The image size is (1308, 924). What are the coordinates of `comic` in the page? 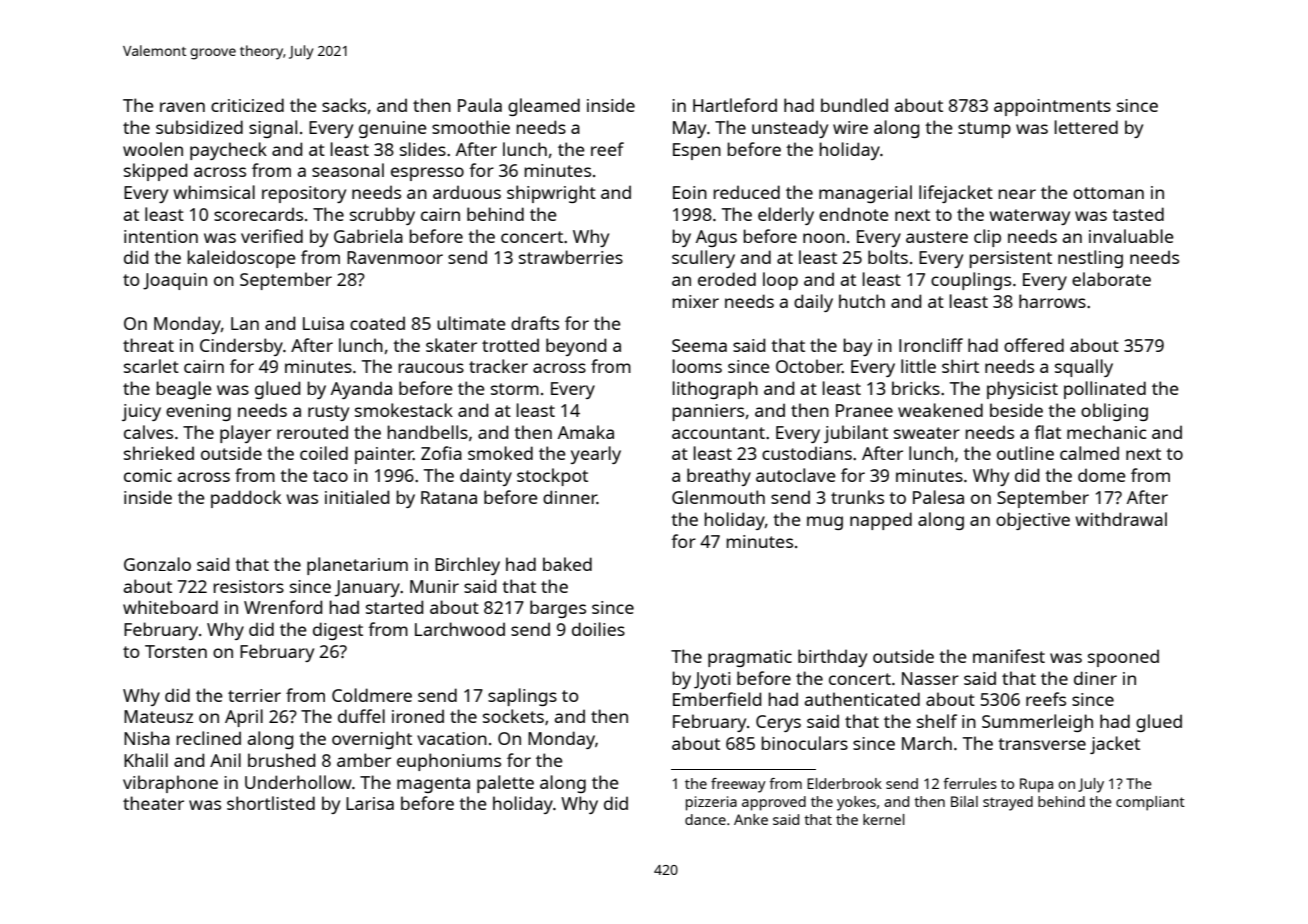 It's located at (148, 475).
